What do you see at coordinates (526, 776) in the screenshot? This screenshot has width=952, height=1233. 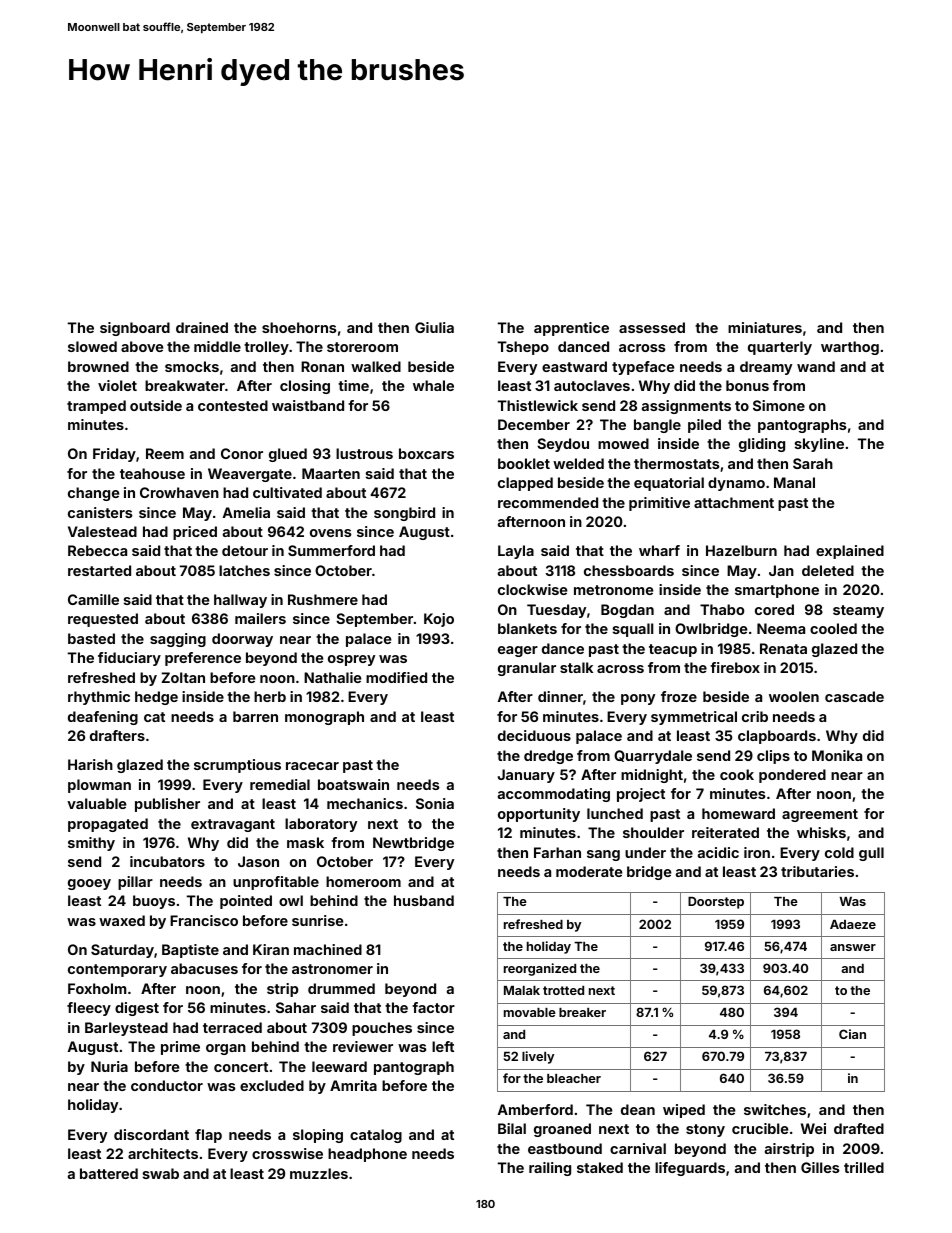 I see `January` at bounding box center [526, 776].
